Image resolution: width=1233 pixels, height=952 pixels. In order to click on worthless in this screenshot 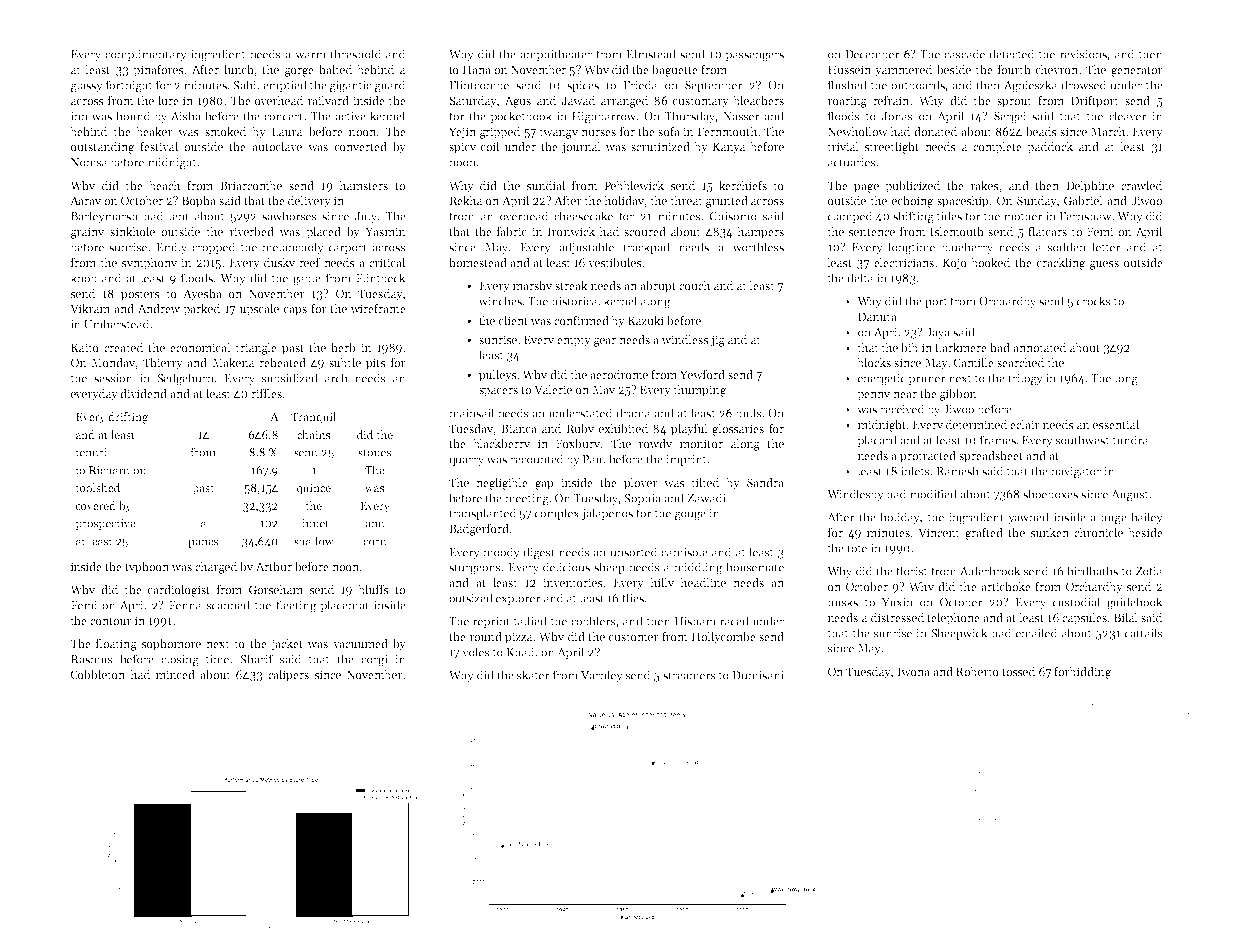, I will do `click(758, 247)`.
